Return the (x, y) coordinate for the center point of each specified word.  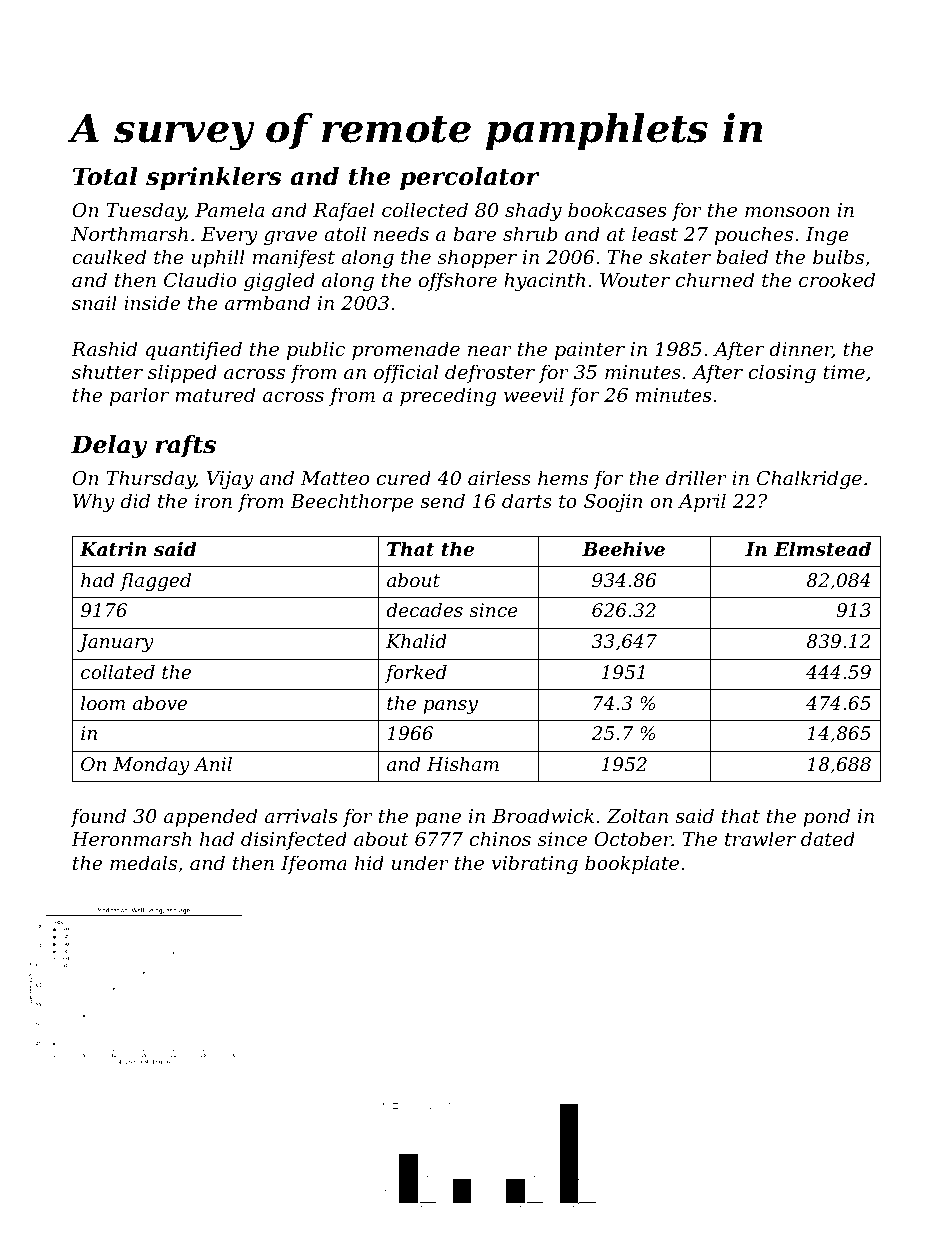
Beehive (623, 549)
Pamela (229, 209)
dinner (800, 350)
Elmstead (822, 549)
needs (401, 233)
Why (94, 502)
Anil (213, 764)
